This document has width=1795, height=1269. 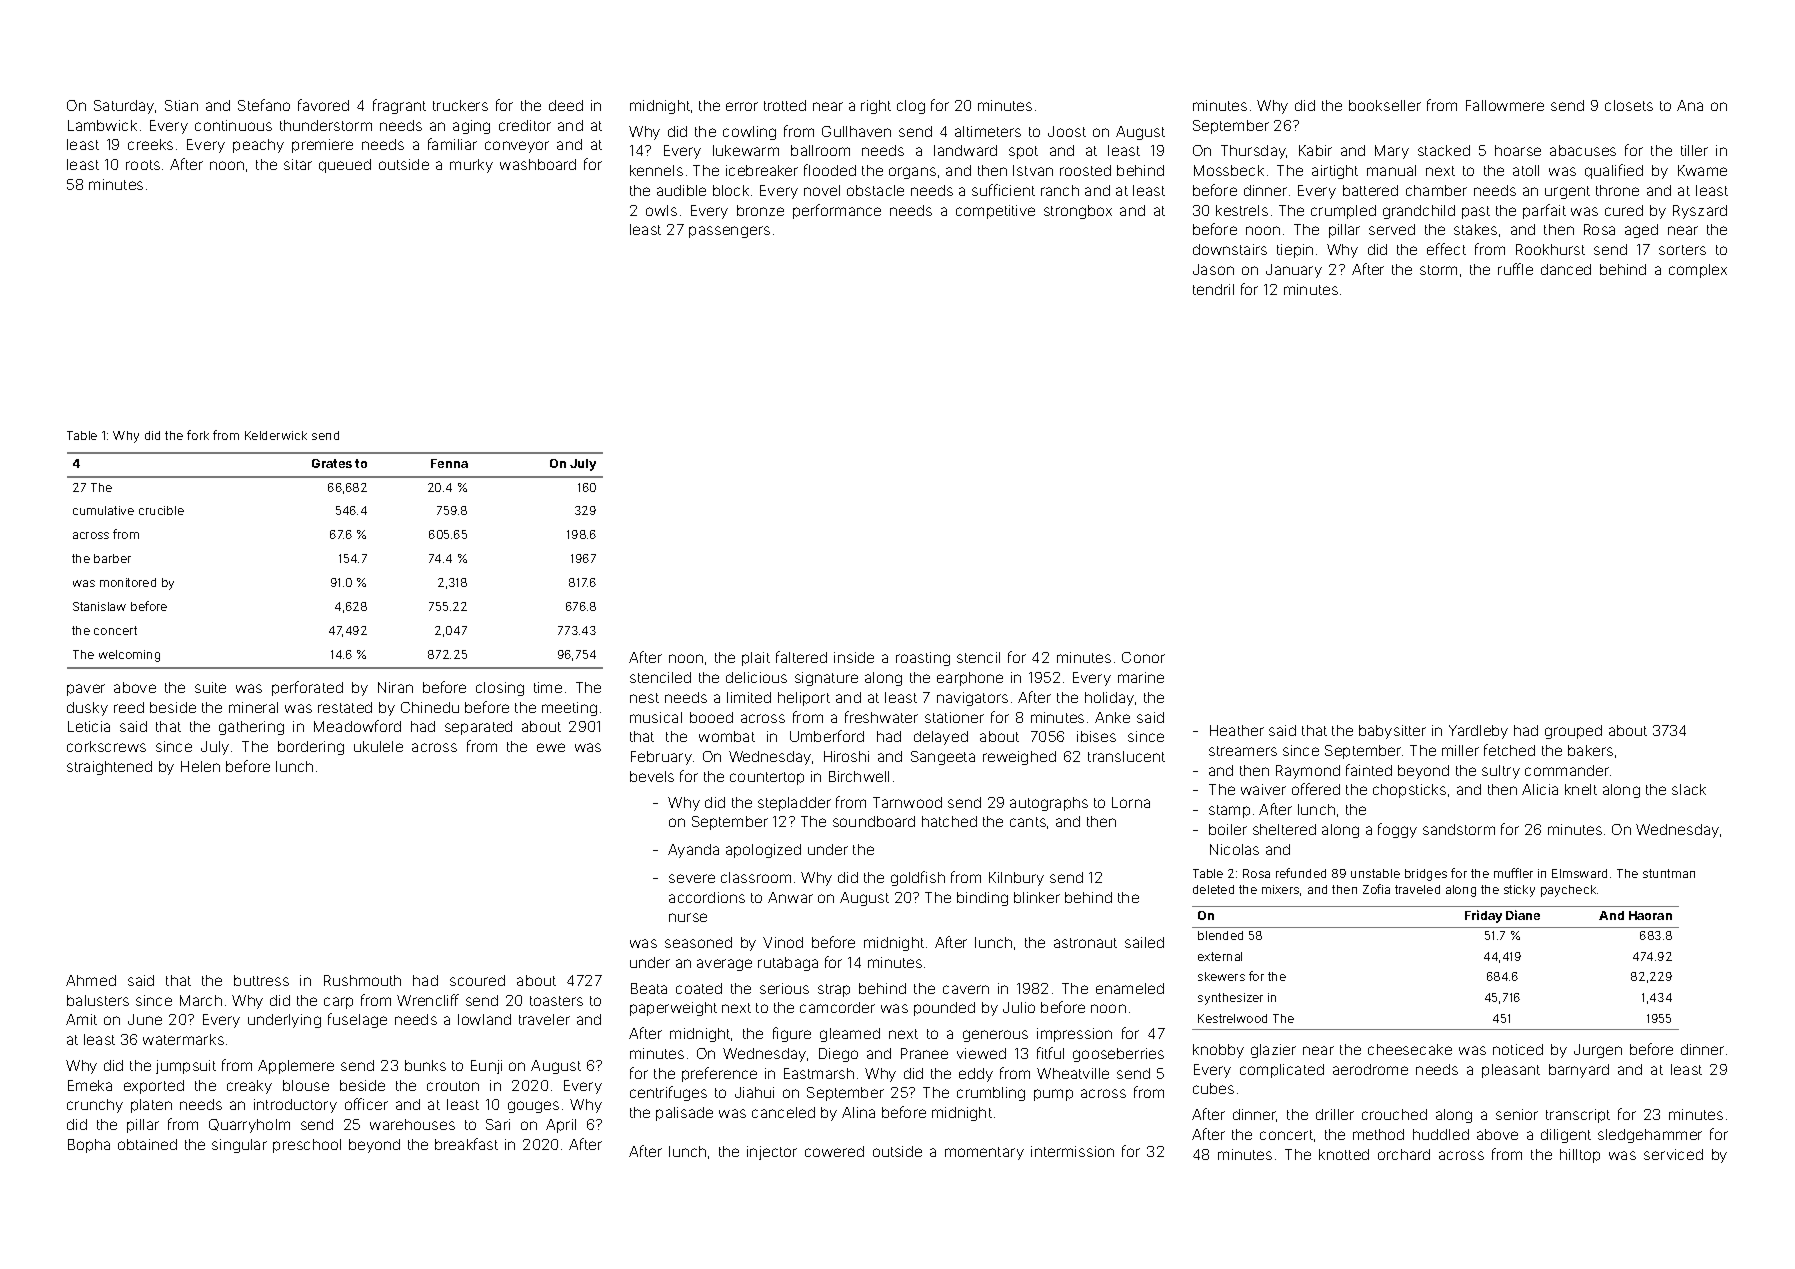 What do you see at coordinates (89, 1146) in the document?
I see `Bopha` at bounding box center [89, 1146].
